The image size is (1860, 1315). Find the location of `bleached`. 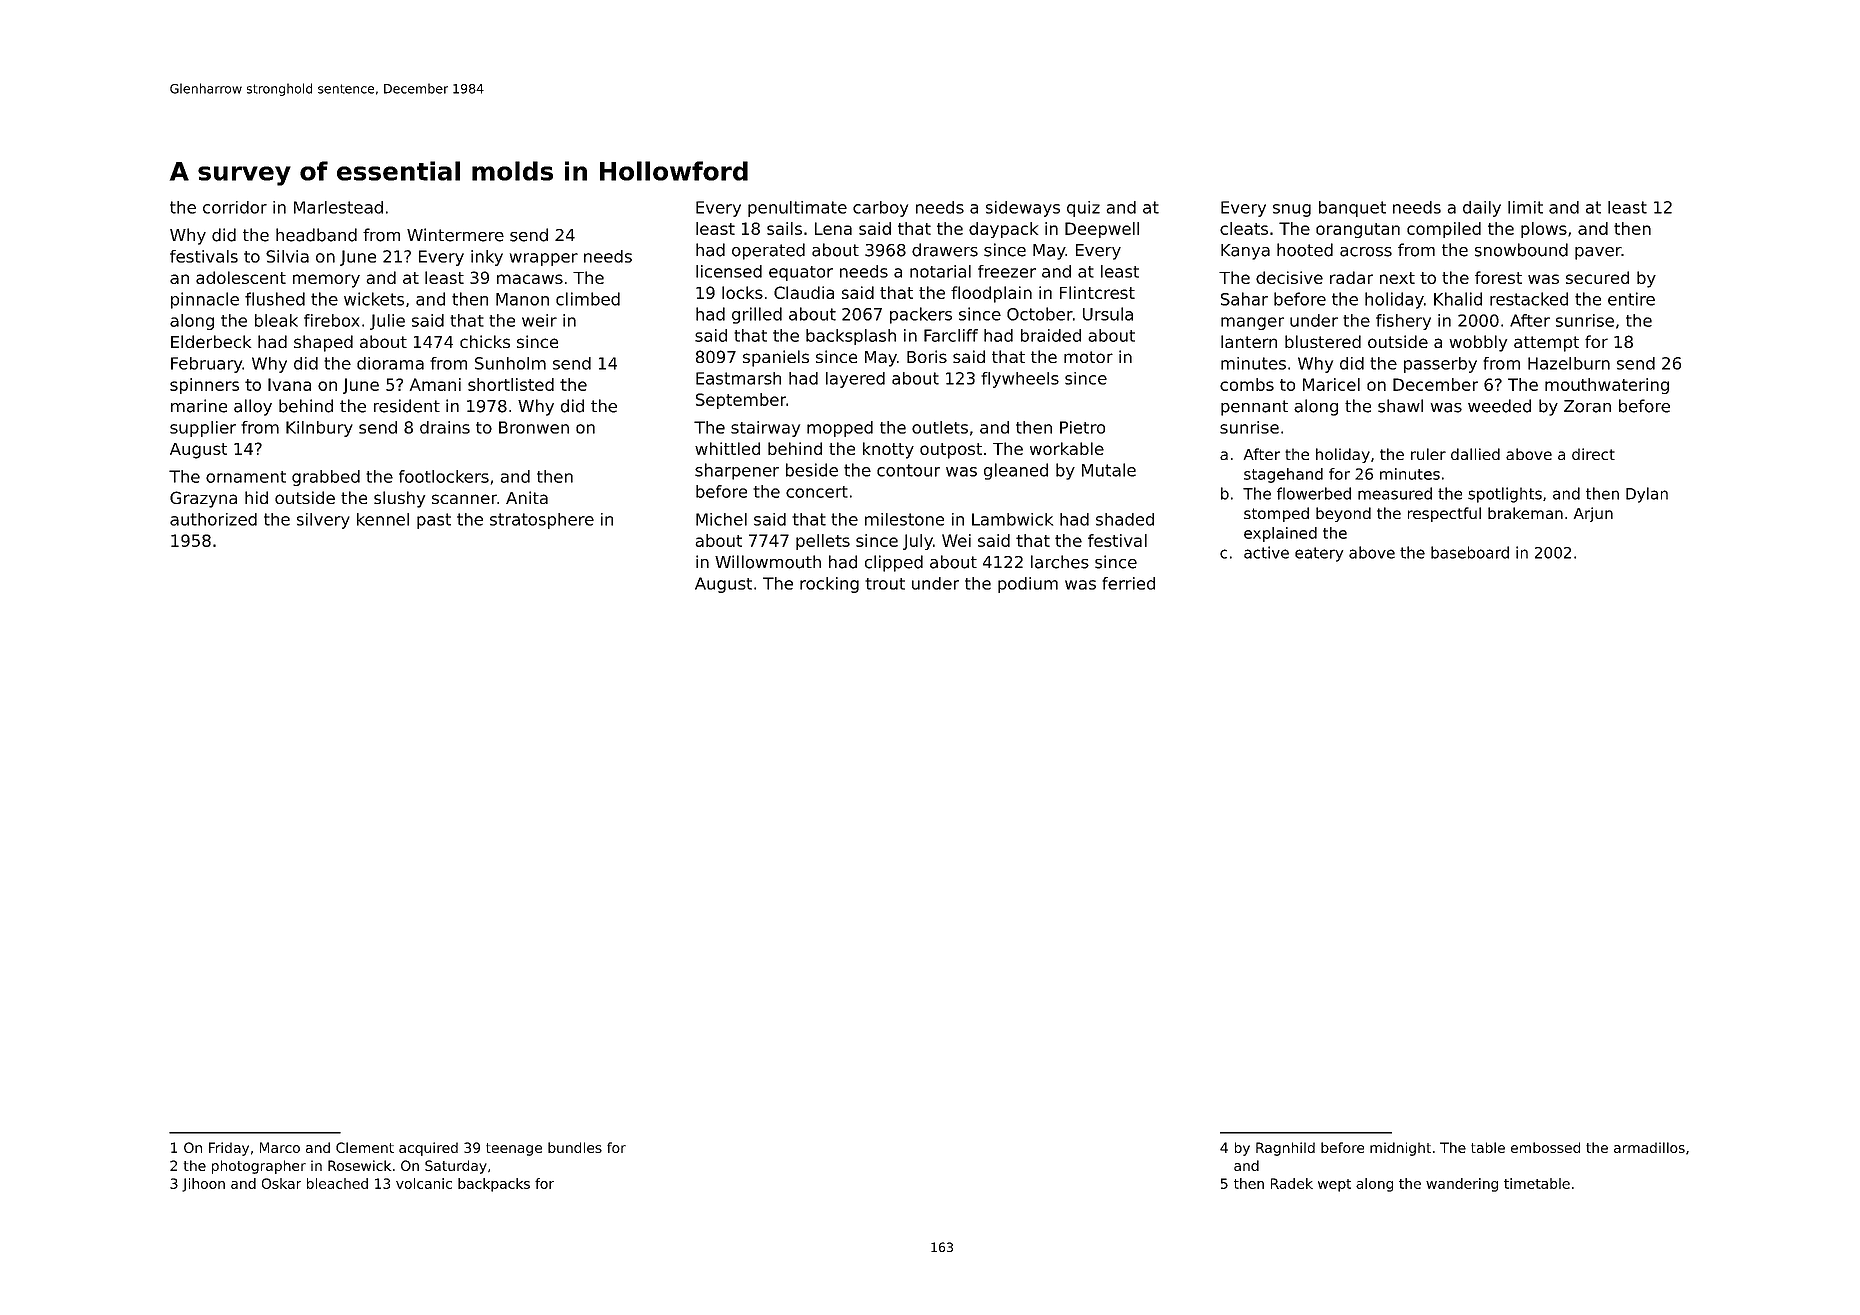

bleached is located at coordinates (337, 1183).
